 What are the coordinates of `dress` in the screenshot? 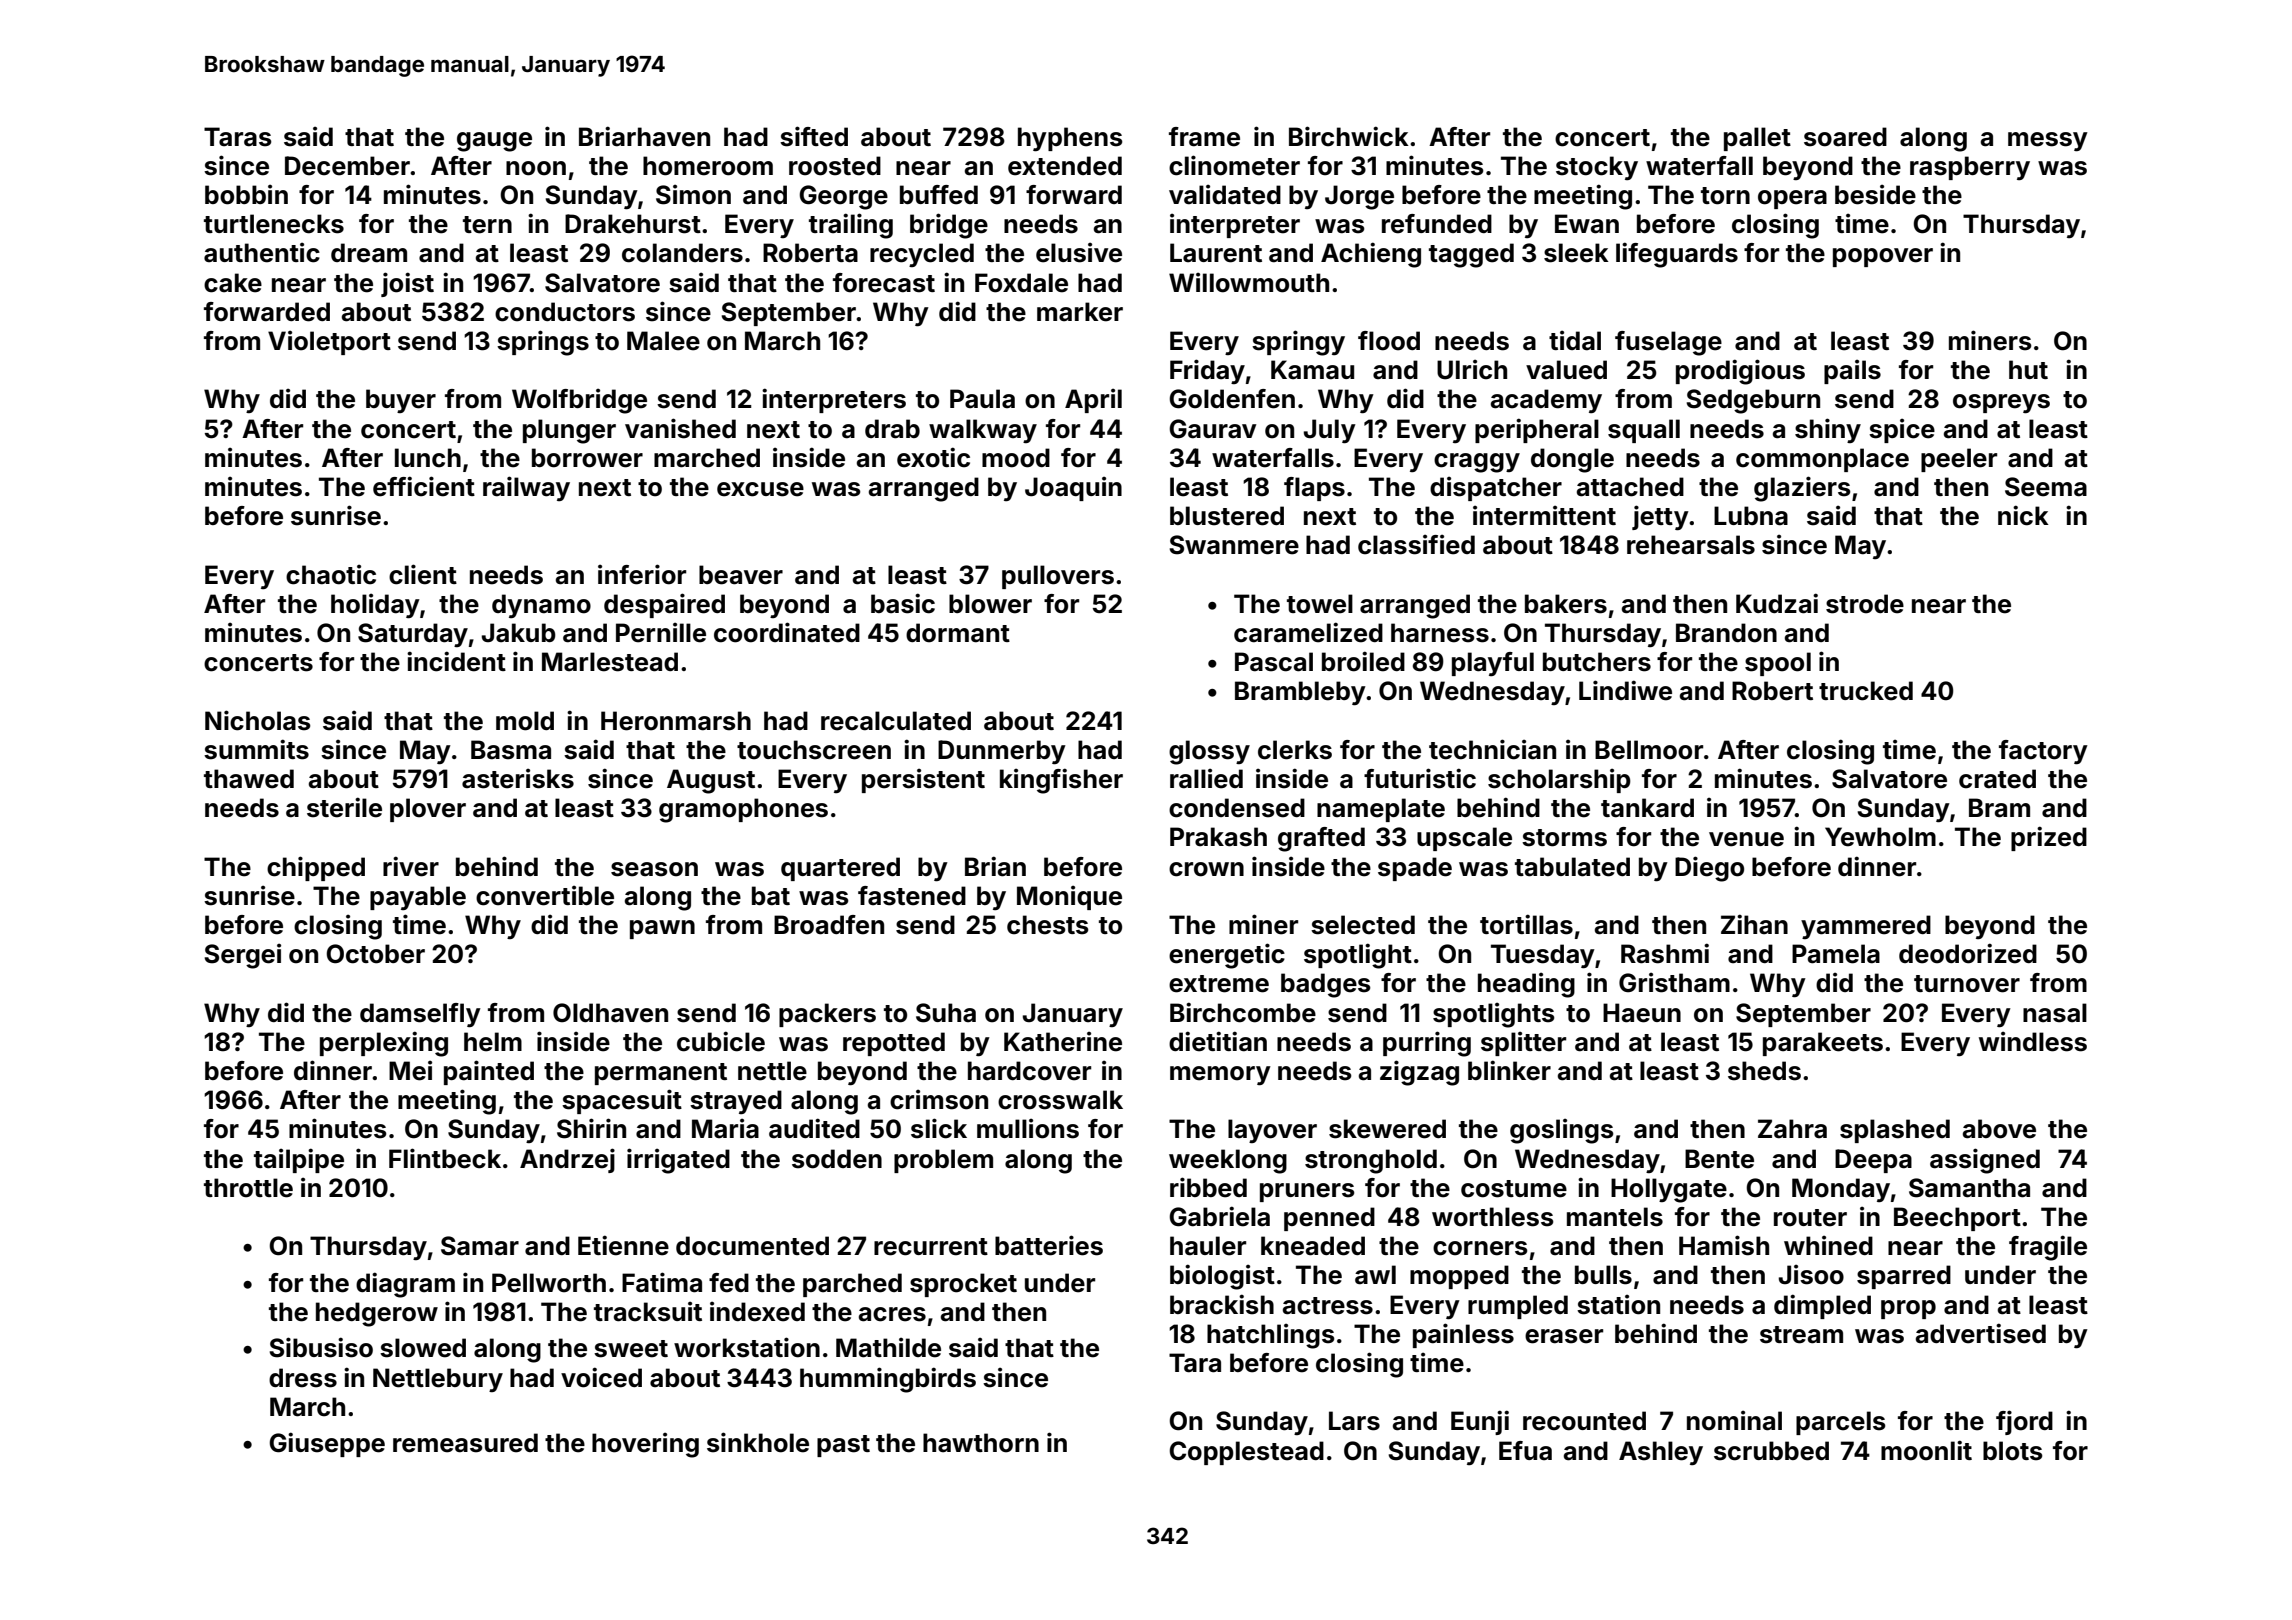 It's located at (303, 1378).
